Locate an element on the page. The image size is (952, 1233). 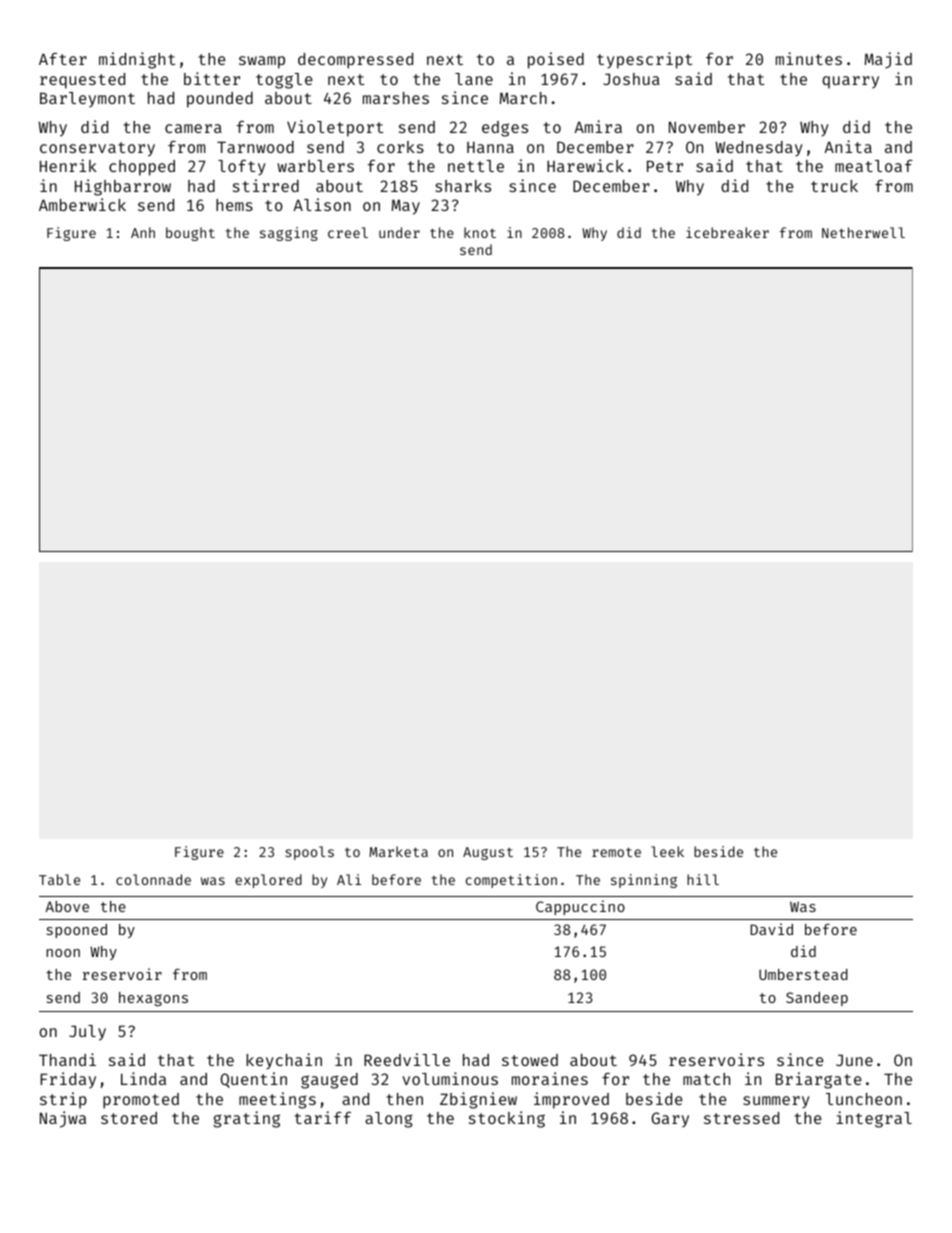
Petr is located at coordinates (665, 166).
